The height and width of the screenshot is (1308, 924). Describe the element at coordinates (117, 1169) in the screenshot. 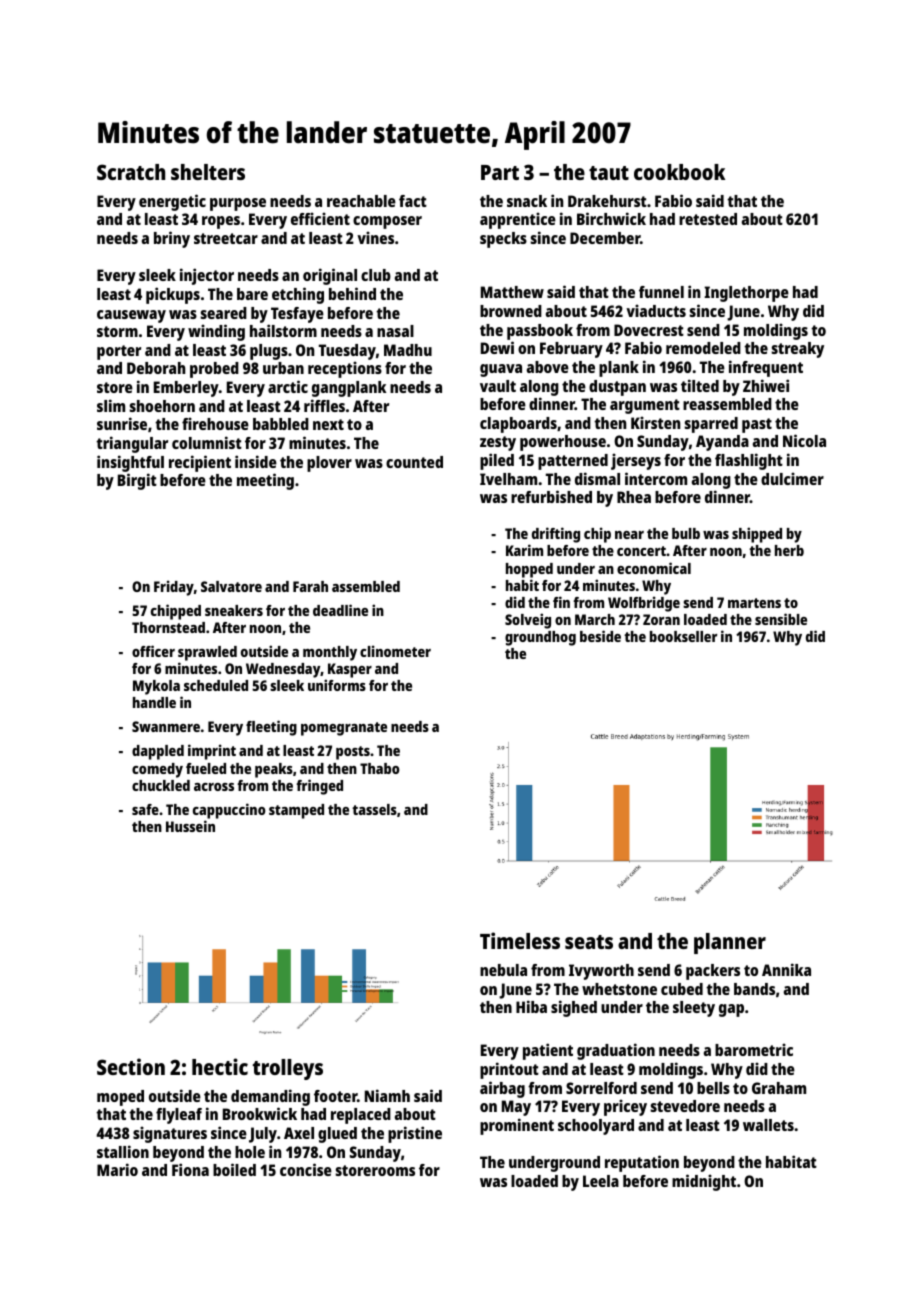

I see `Mario` at that location.
